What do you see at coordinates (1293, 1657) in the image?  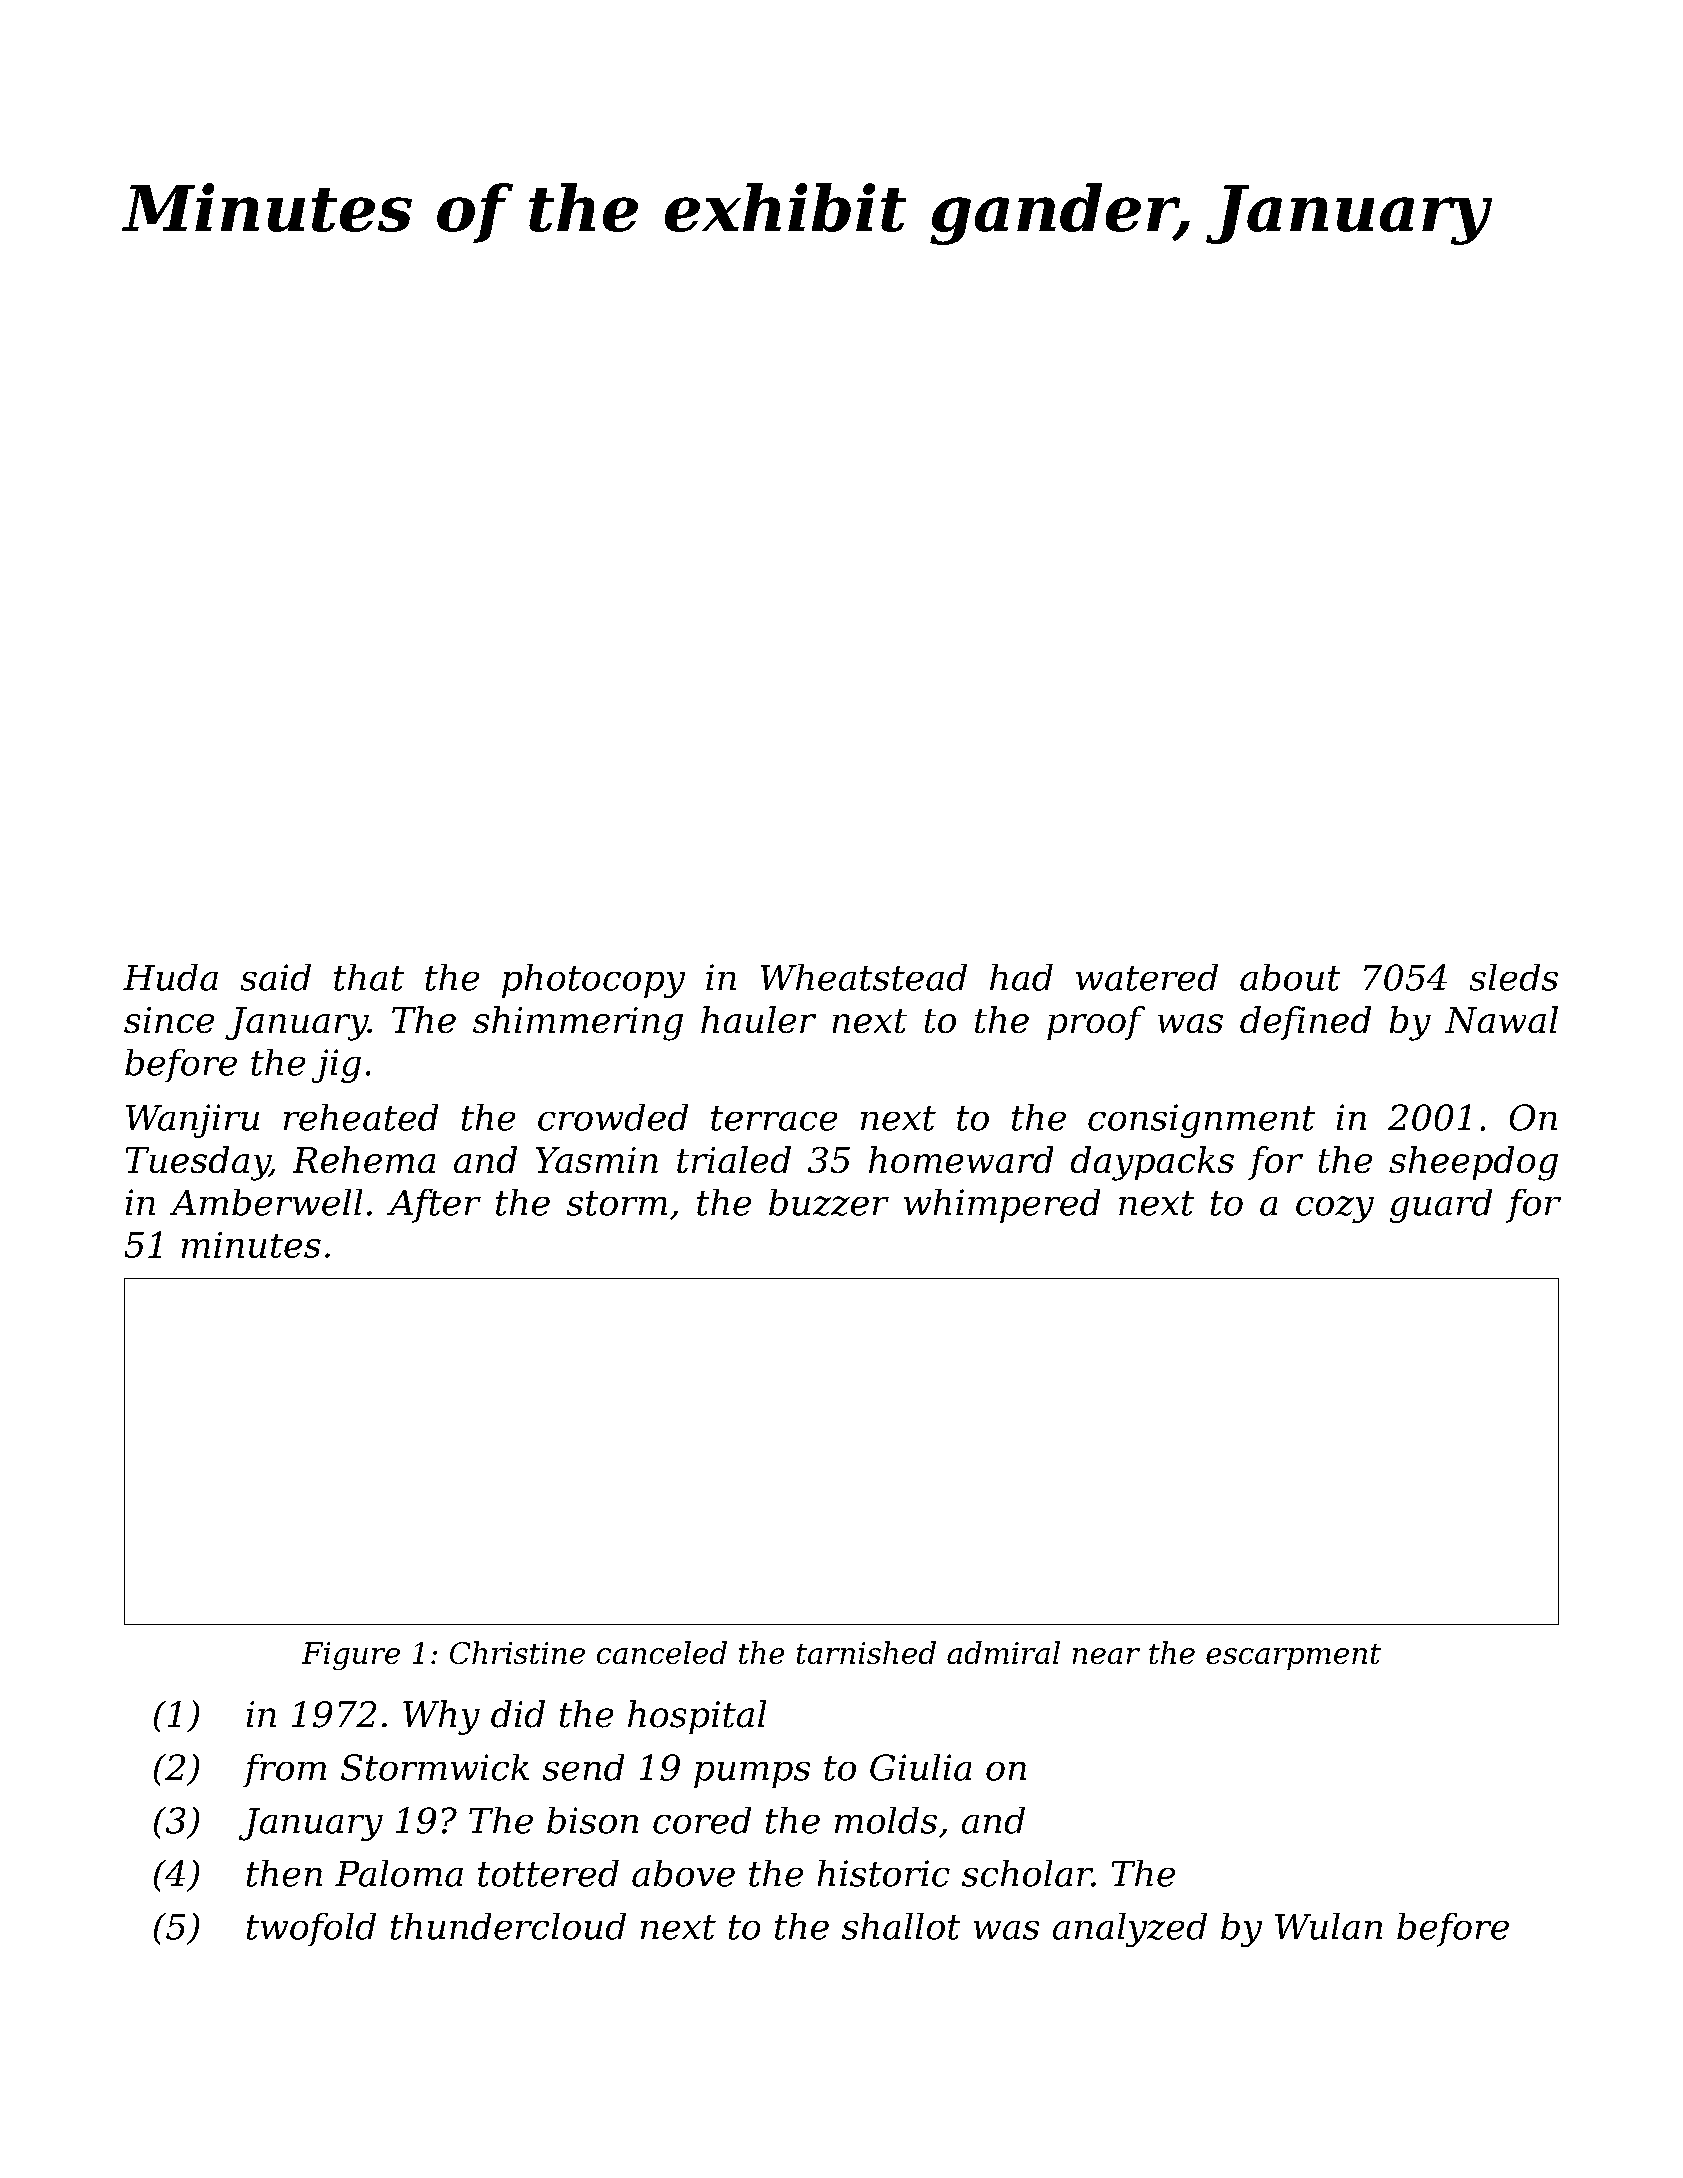 I see `escarpment` at bounding box center [1293, 1657].
